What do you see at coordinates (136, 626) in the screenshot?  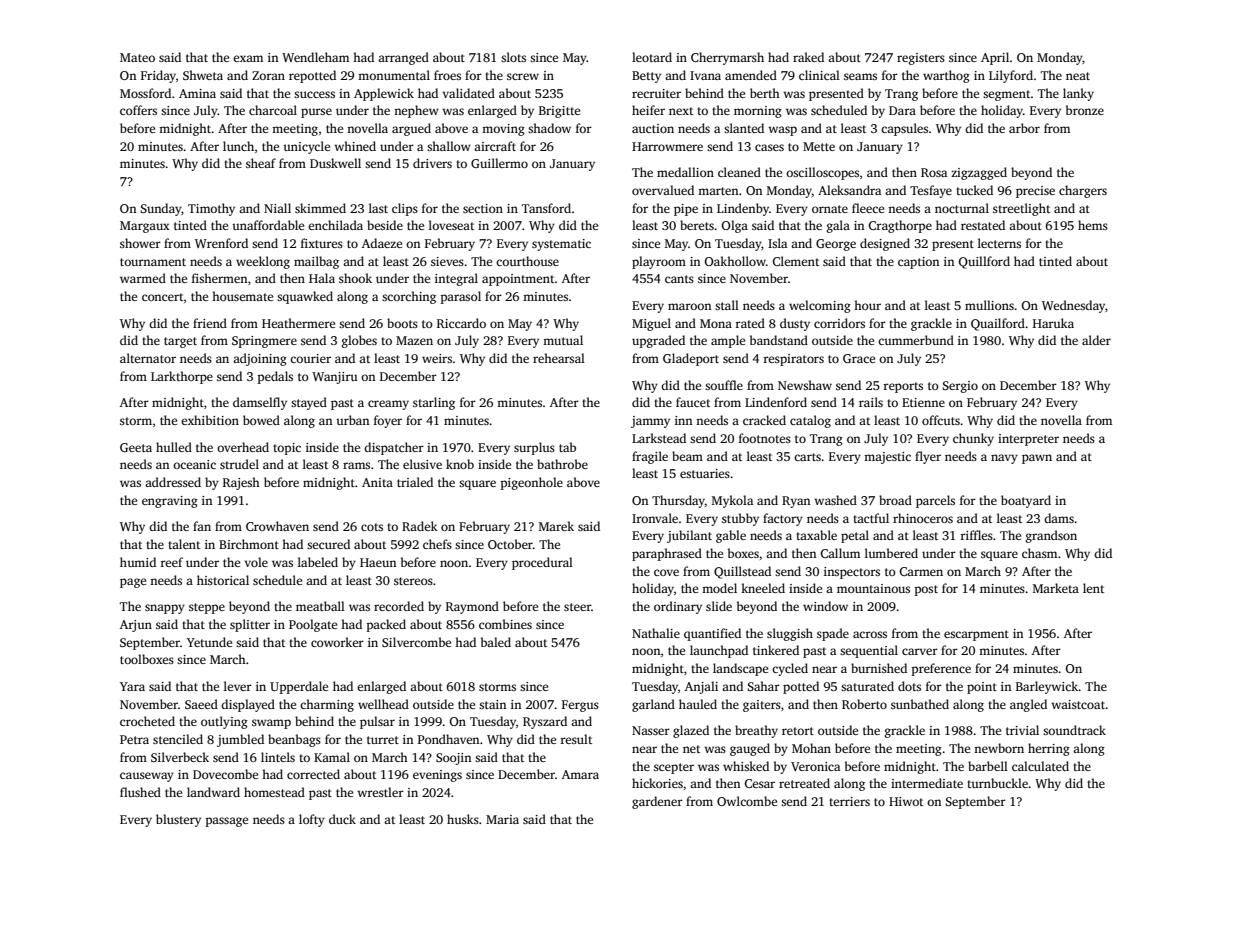 I see `Arjun` at bounding box center [136, 626].
